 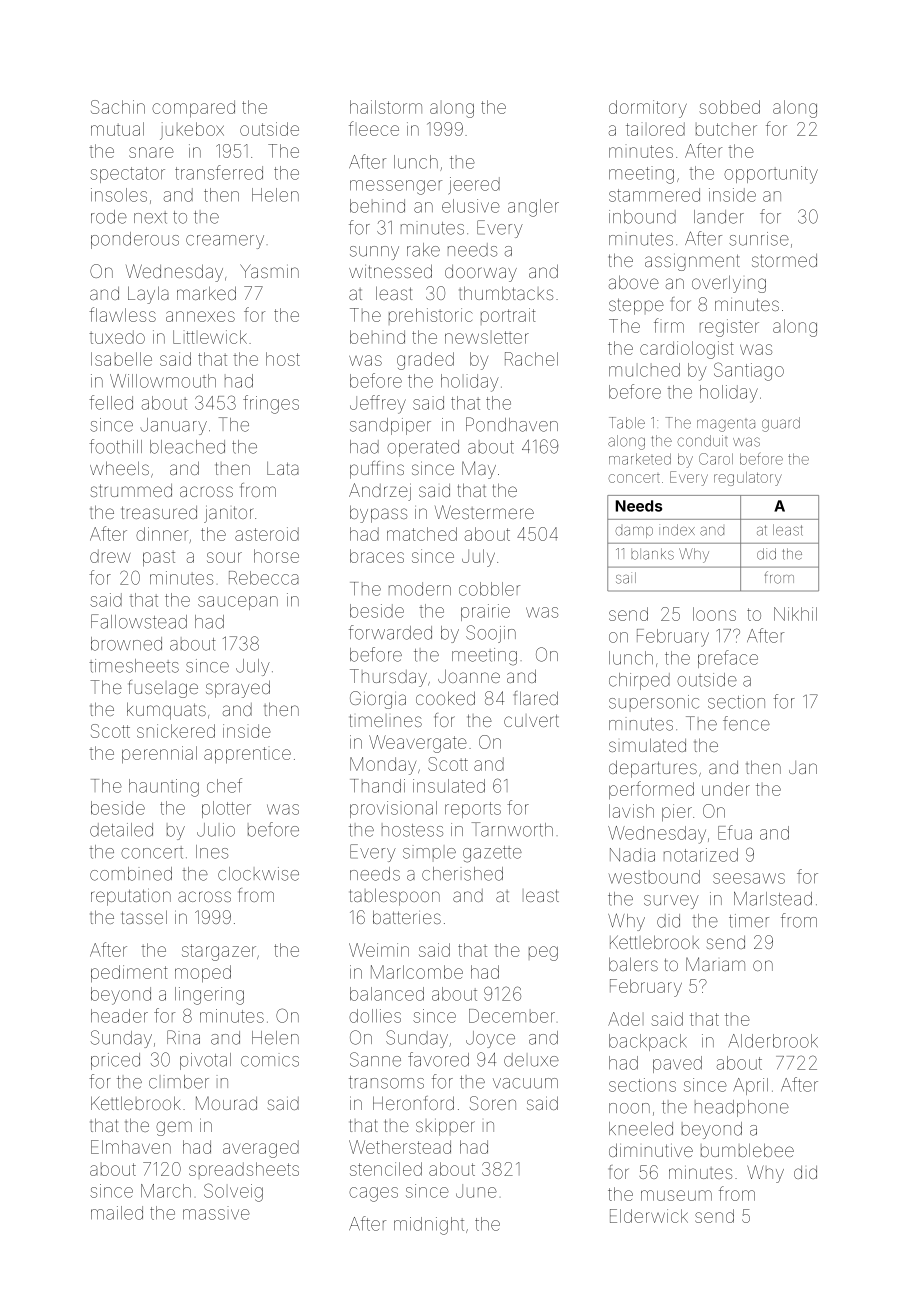 What do you see at coordinates (429, 852) in the screenshot?
I see `simple` at bounding box center [429, 852].
